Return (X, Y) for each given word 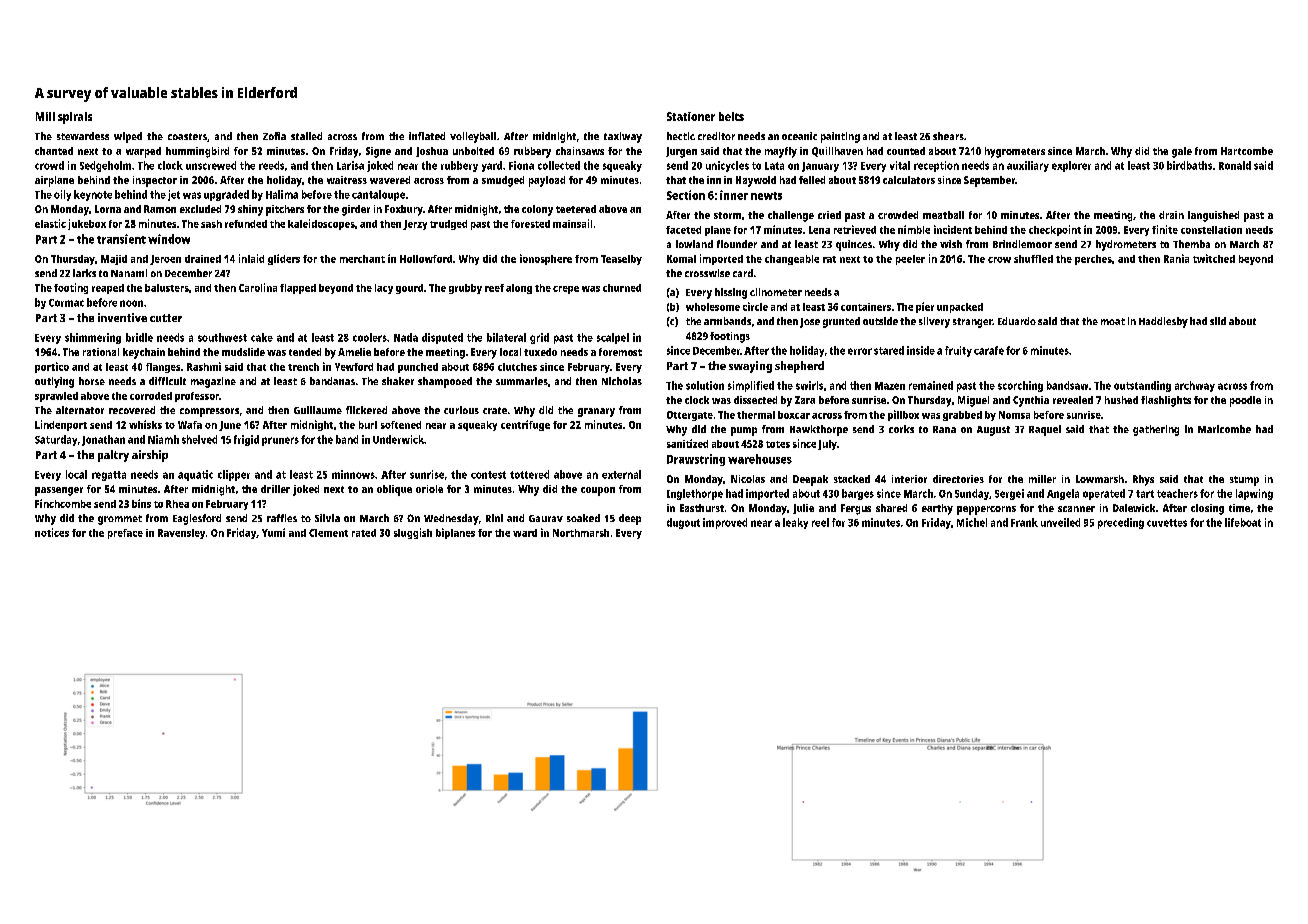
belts (731, 116)
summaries (522, 381)
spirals (75, 118)
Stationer (691, 116)
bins (141, 503)
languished (1213, 216)
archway (1195, 386)
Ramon (160, 209)
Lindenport (61, 425)
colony (537, 210)
